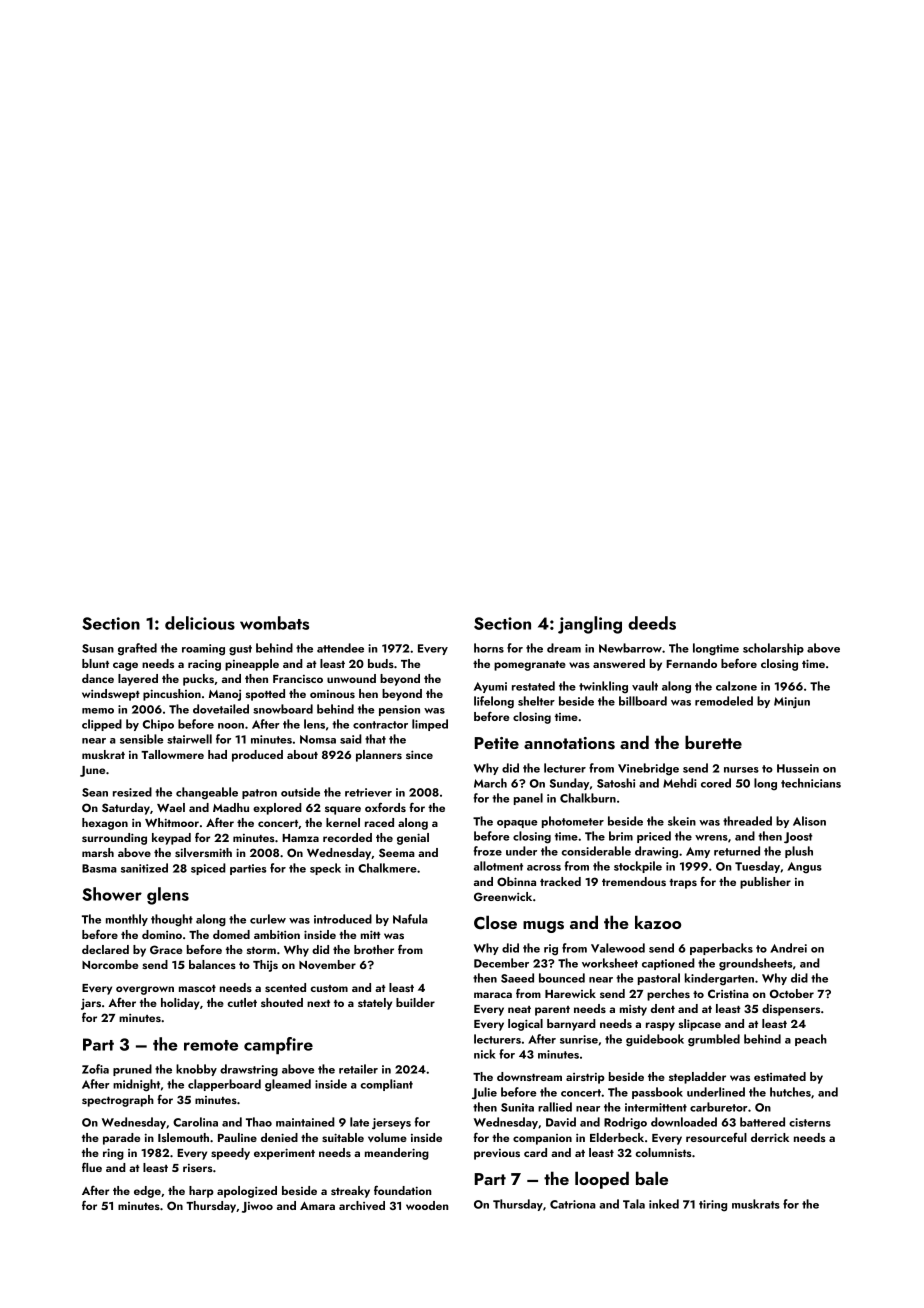  I want to click on previous, so click(497, 1154).
